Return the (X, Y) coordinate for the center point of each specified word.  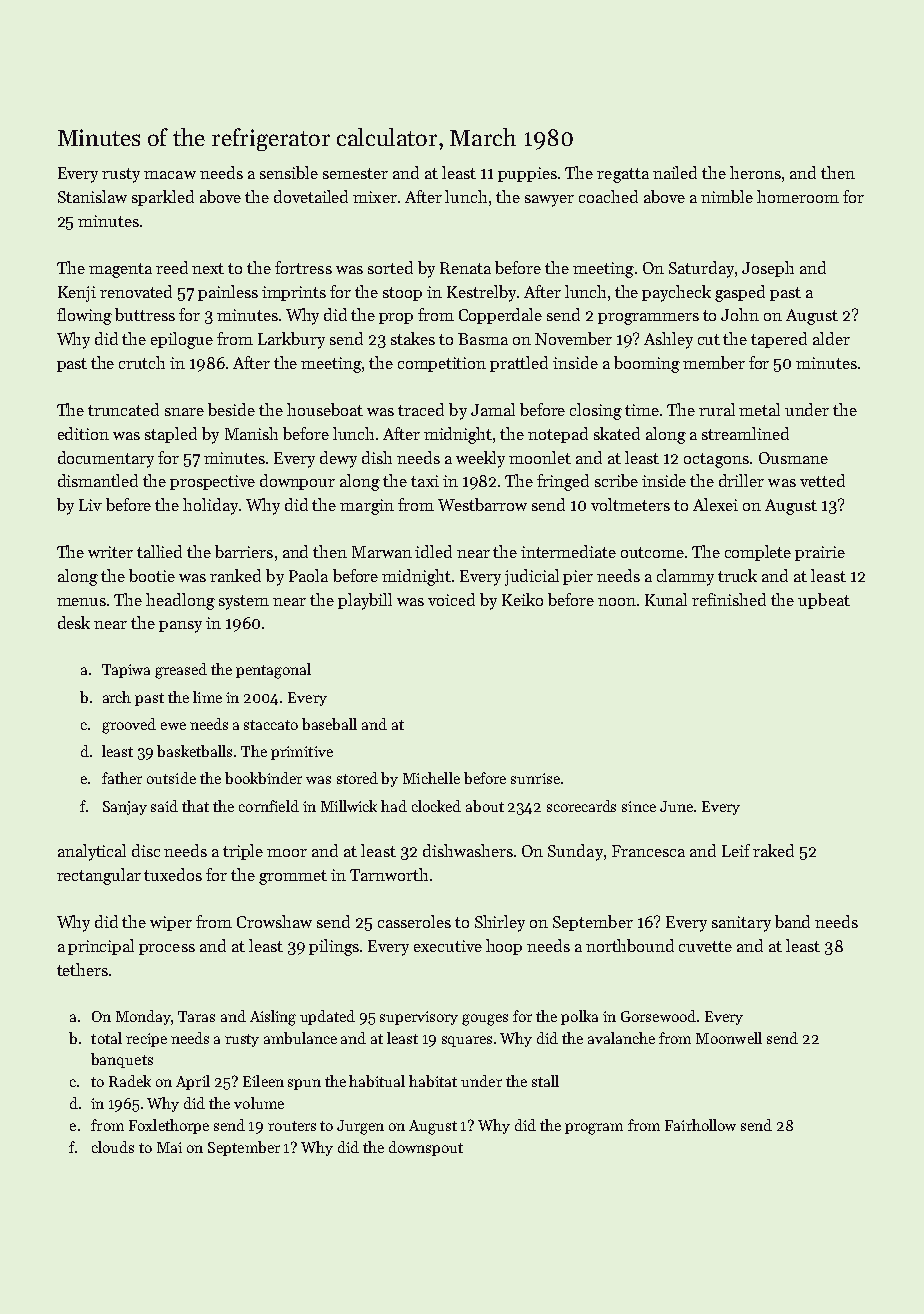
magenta (120, 270)
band (792, 921)
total (106, 1038)
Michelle (431, 778)
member (714, 362)
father (122, 778)
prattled (519, 364)
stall (545, 1081)
